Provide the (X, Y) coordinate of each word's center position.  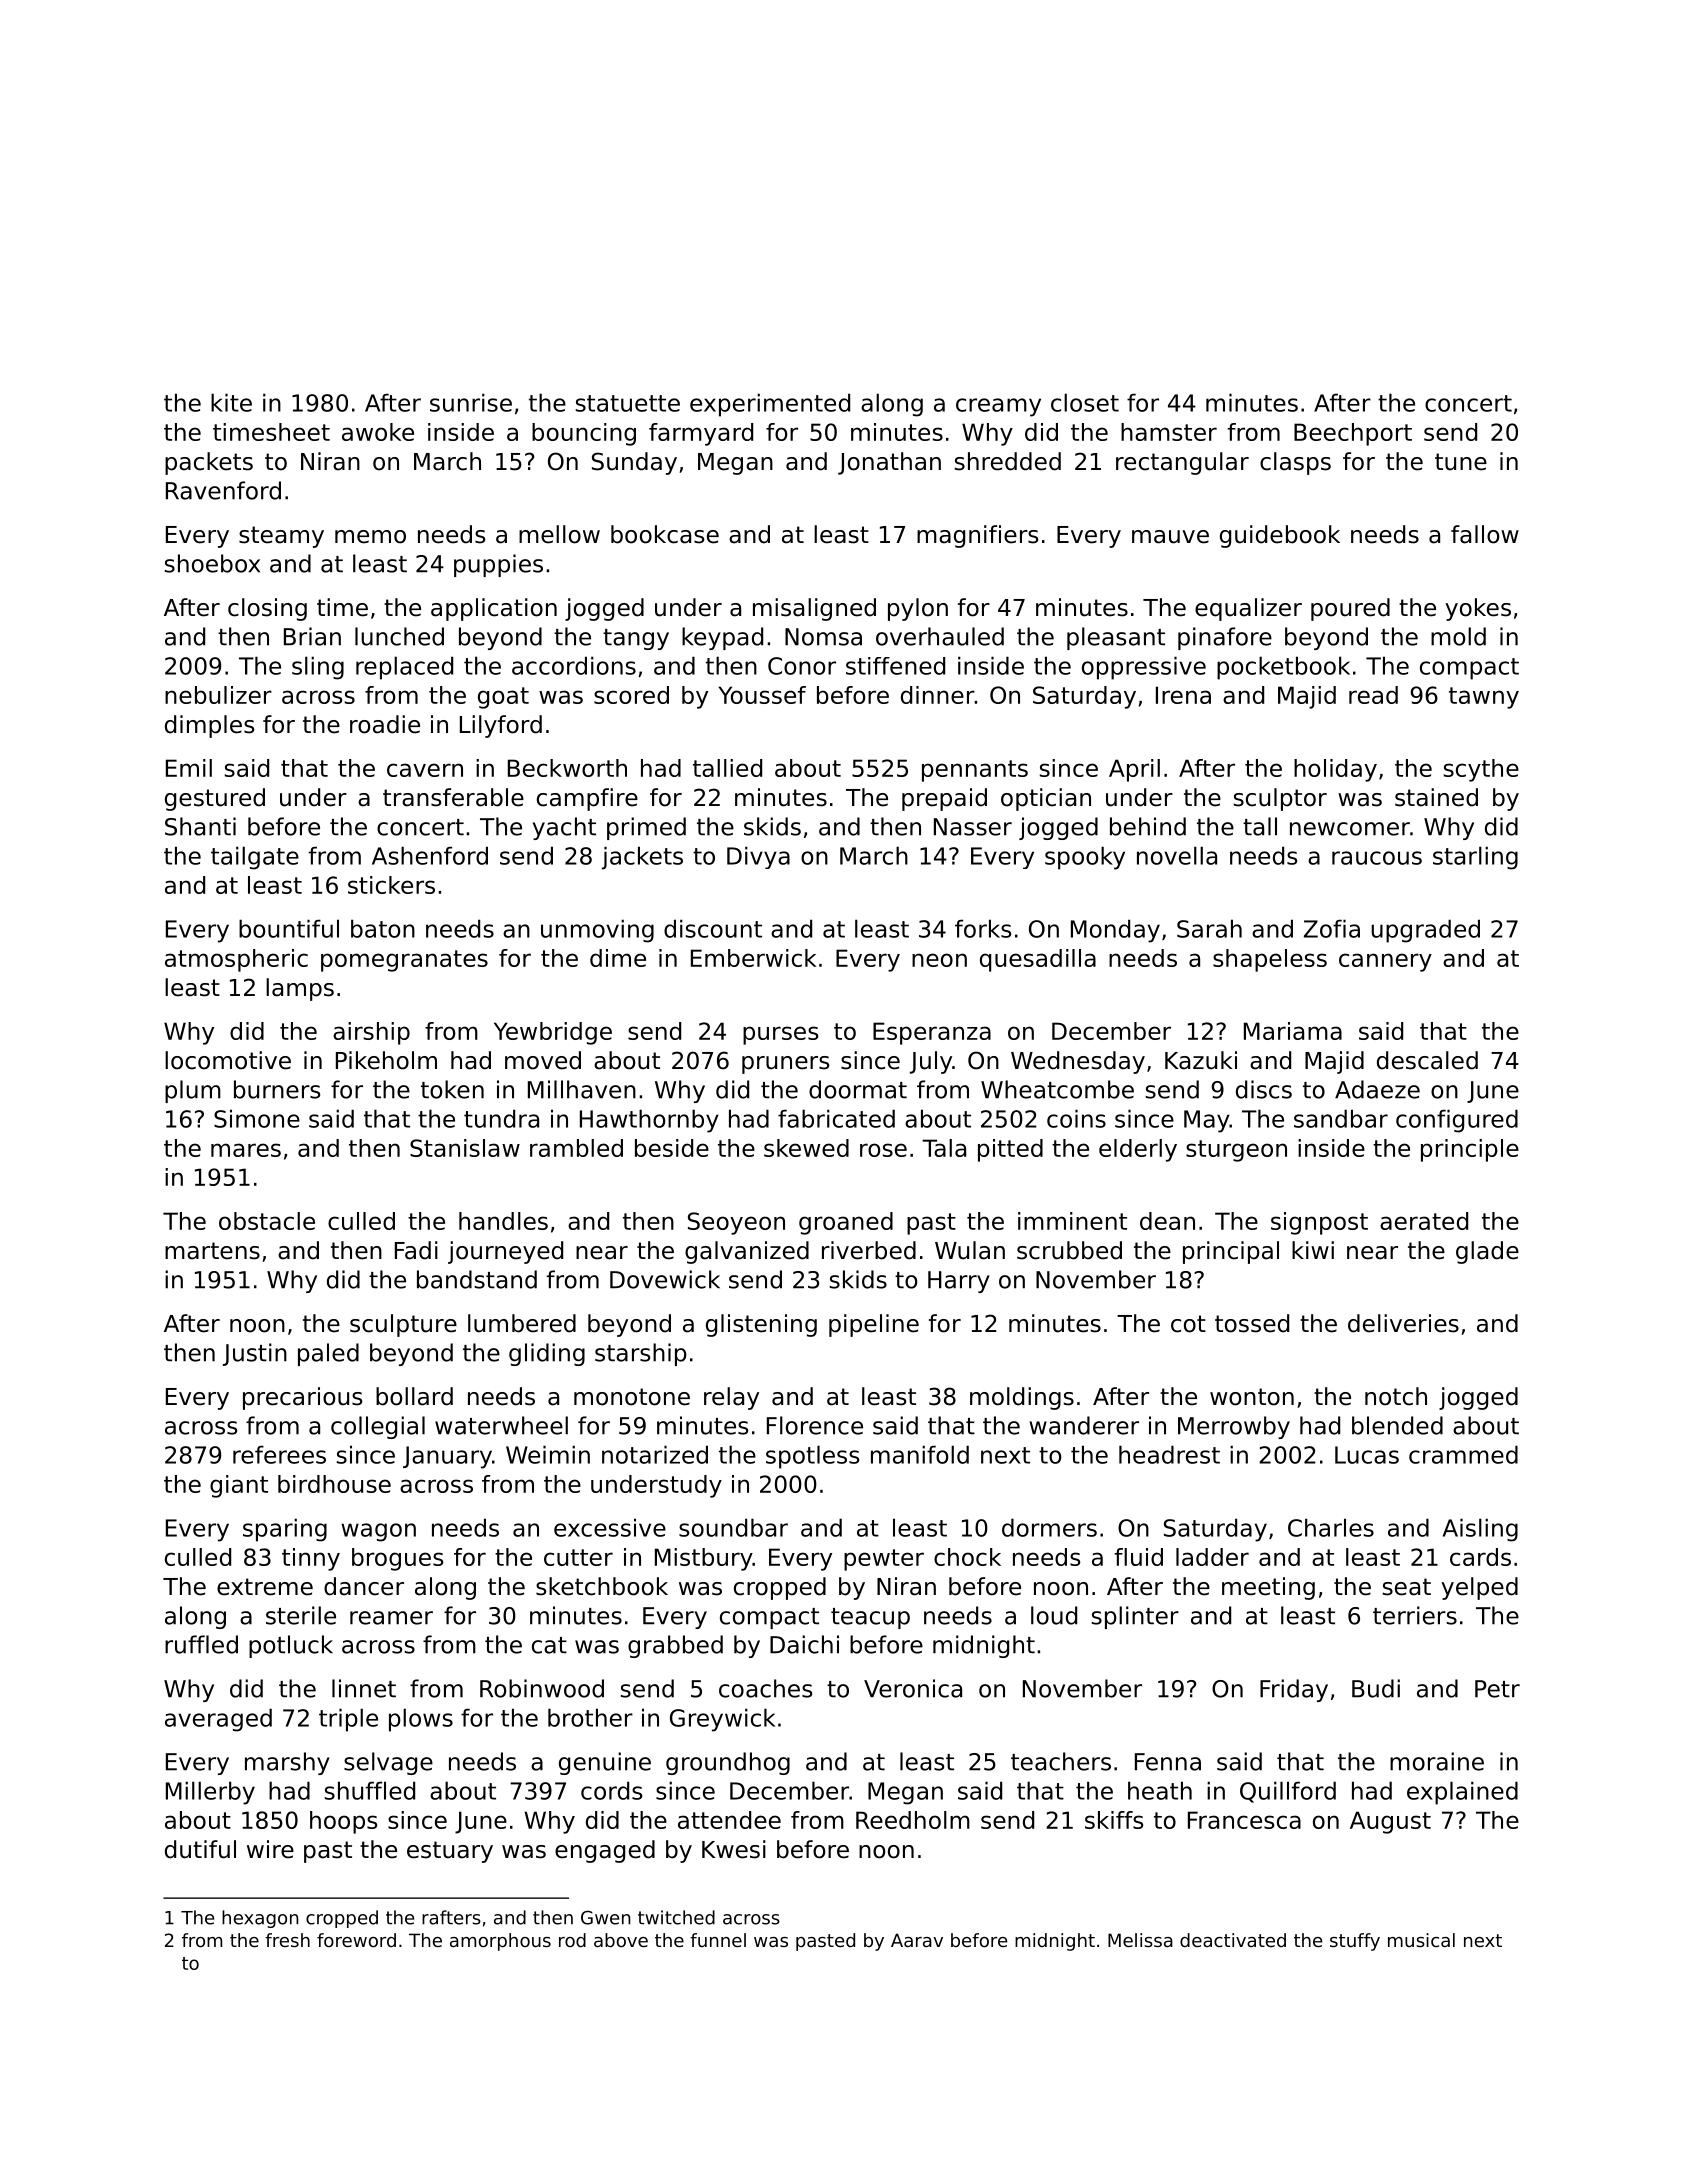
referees (279, 1454)
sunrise (471, 402)
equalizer (1248, 609)
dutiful (200, 1849)
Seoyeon (736, 1223)
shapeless (1270, 960)
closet (1085, 402)
